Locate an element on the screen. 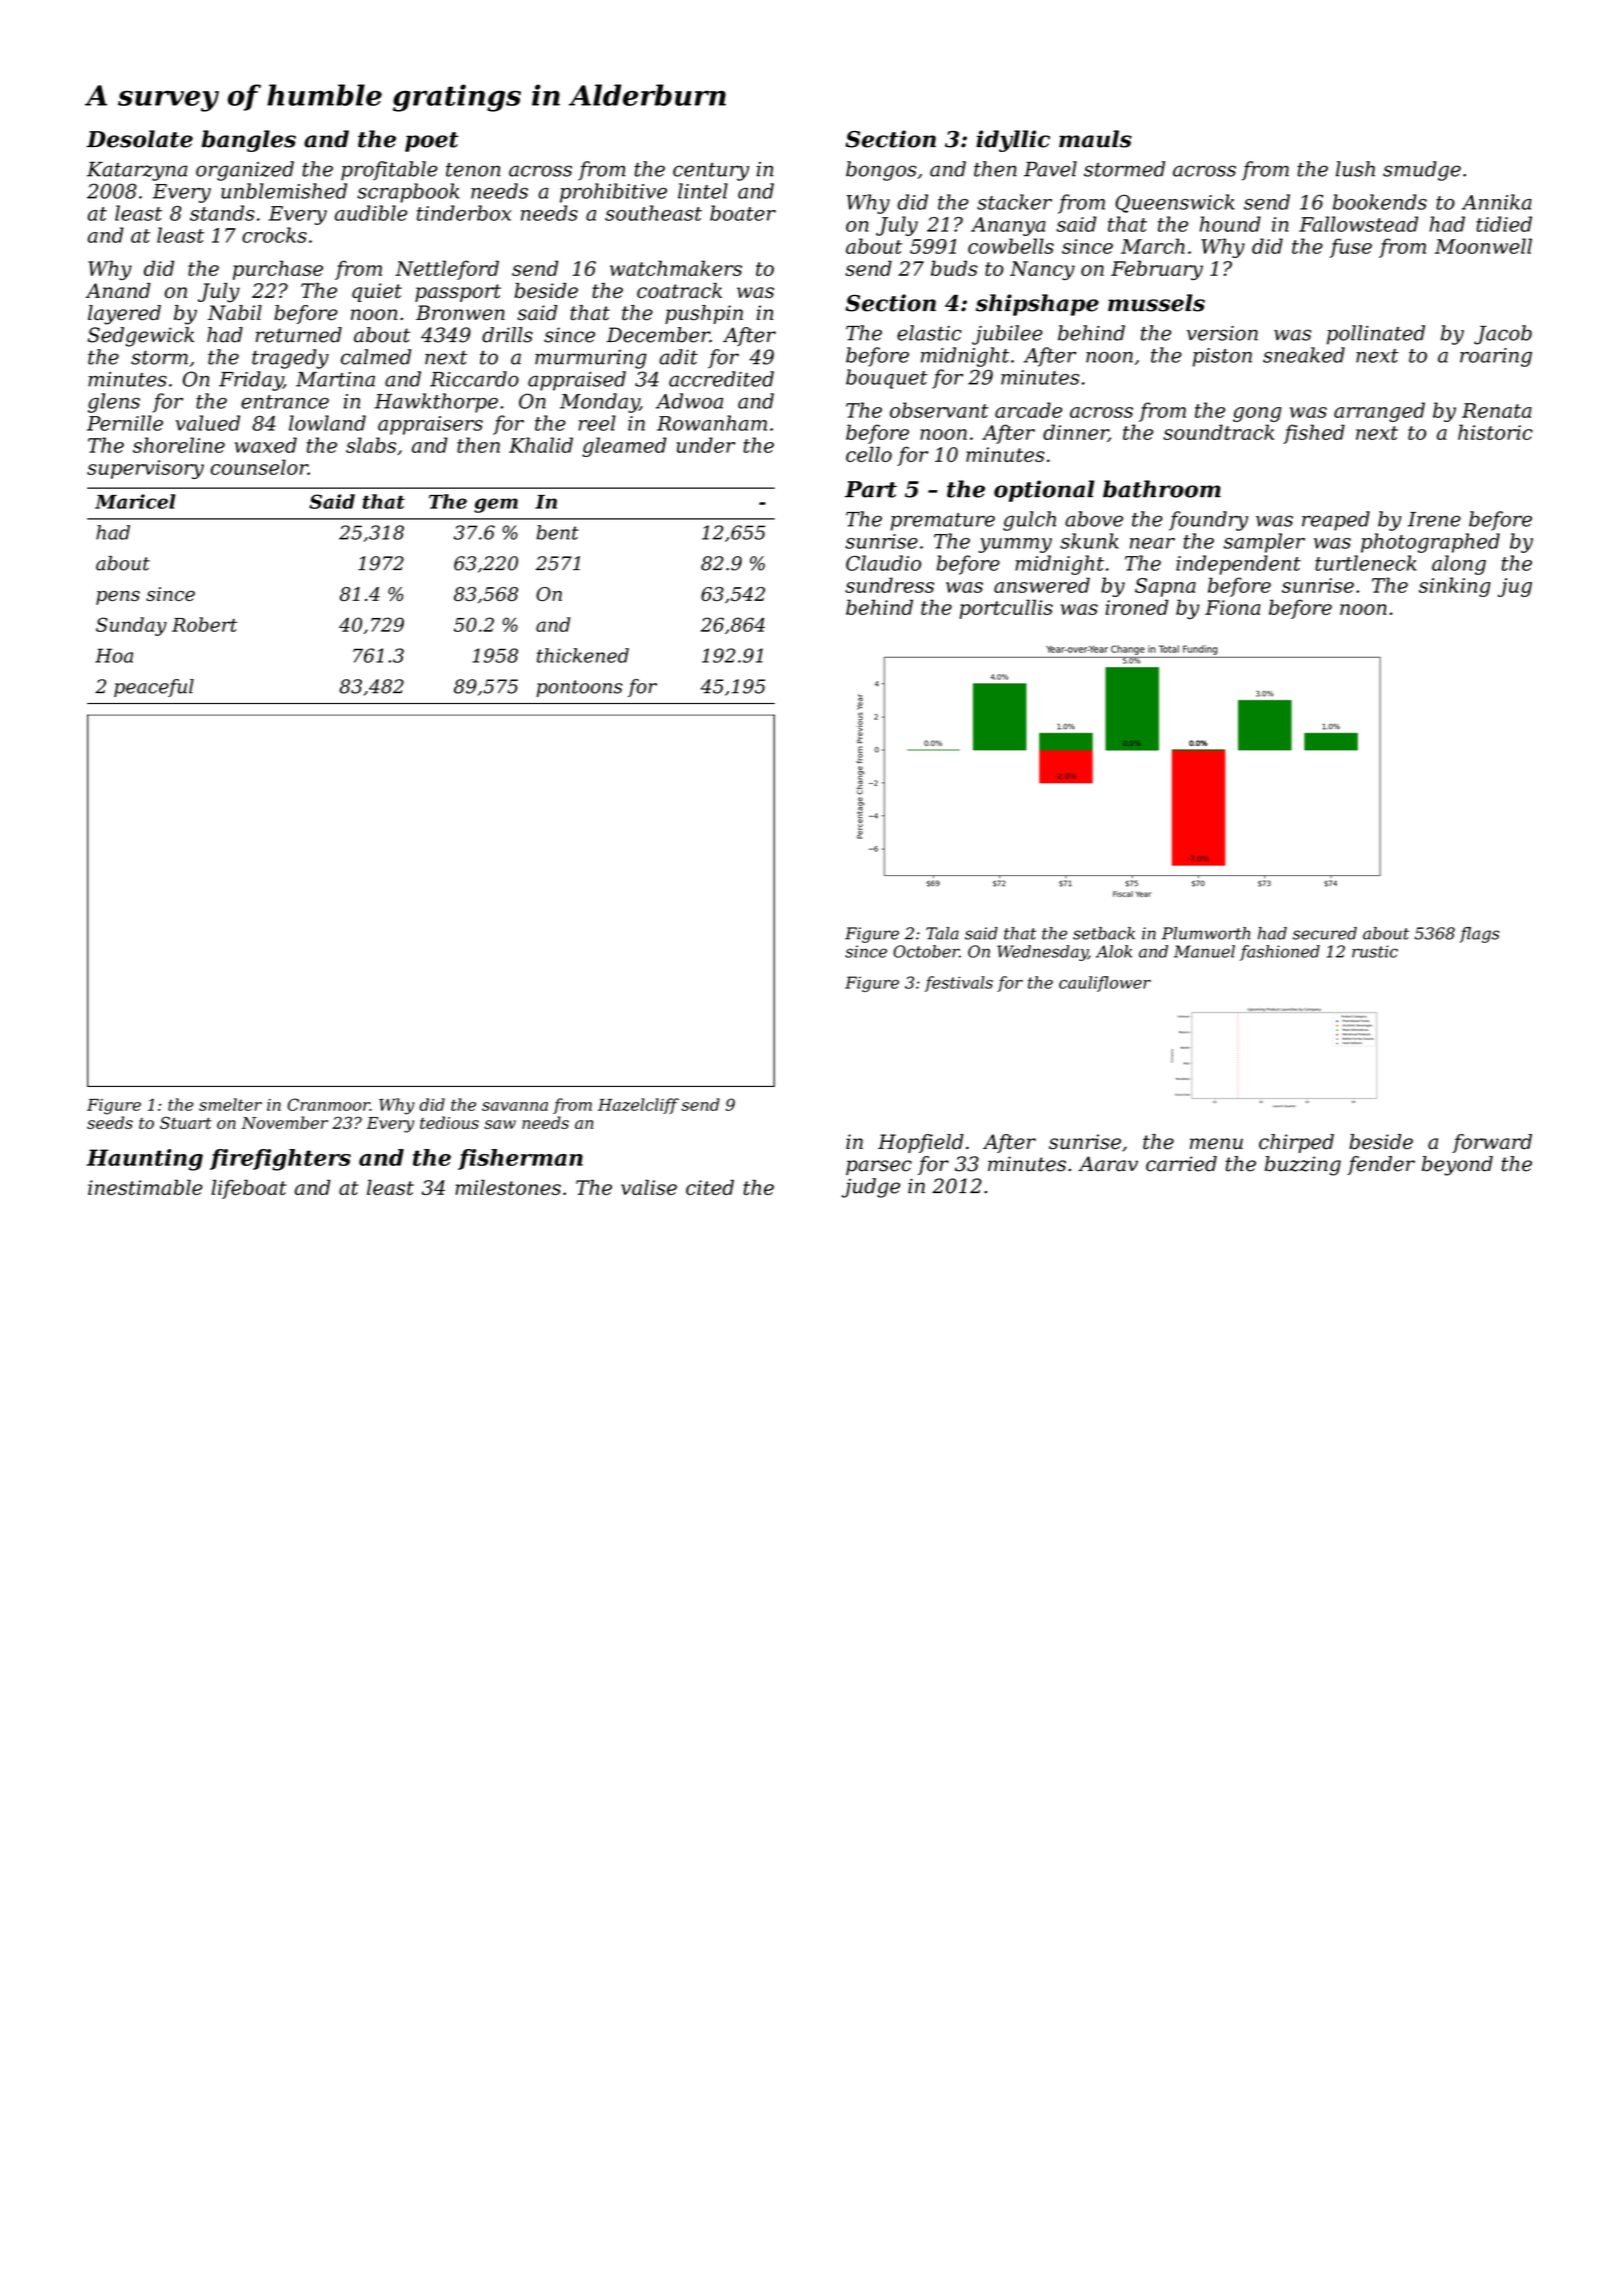 This screenshot has width=1620, height=2292. pens is located at coordinates (118, 598).
